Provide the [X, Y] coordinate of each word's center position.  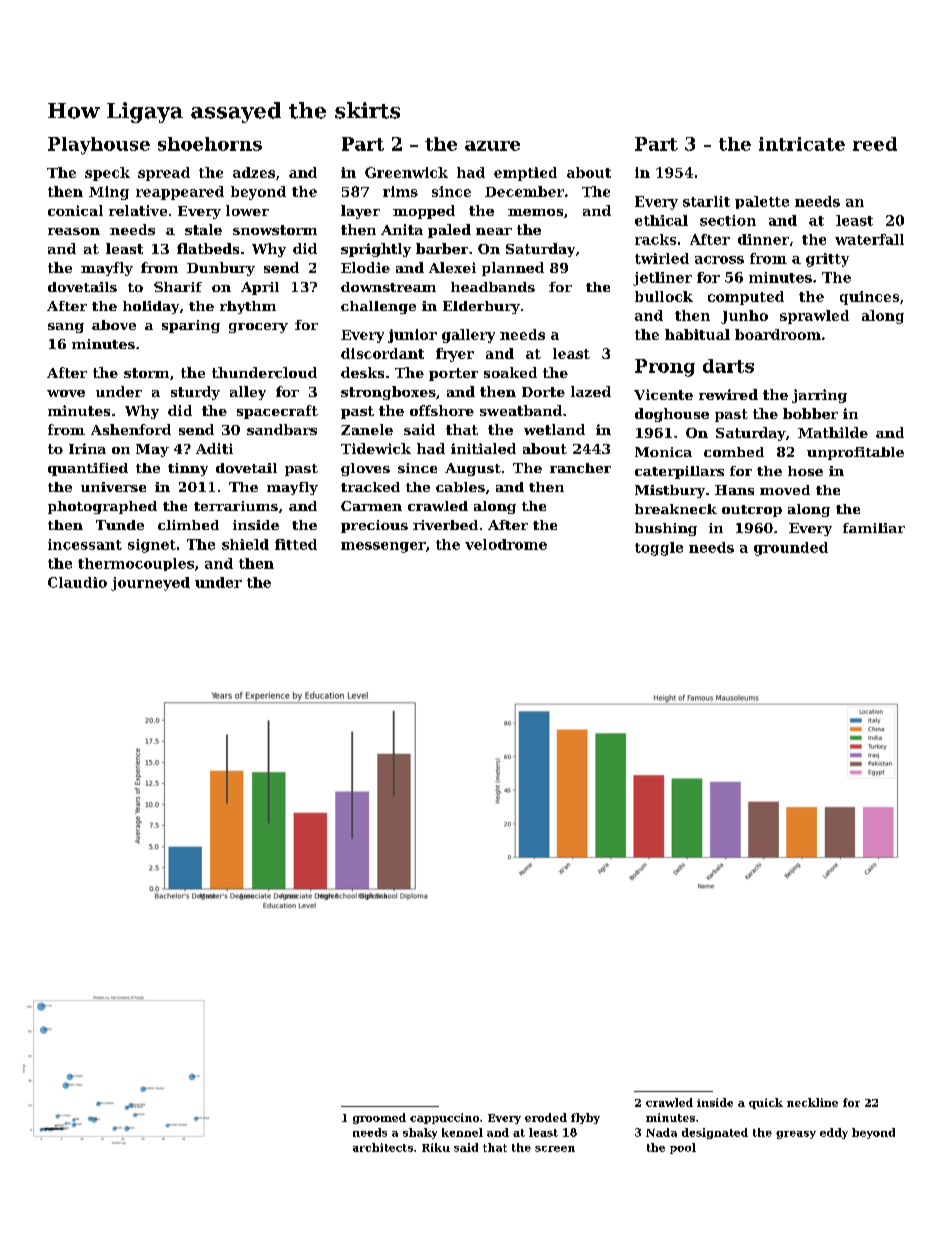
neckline [812, 1102]
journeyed [150, 584]
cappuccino [444, 1118]
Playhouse [99, 146]
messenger [383, 547]
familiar [874, 528]
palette [762, 202]
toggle [659, 549]
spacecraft [277, 412]
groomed [379, 1118]
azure [492, 146]
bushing [666, 529]
